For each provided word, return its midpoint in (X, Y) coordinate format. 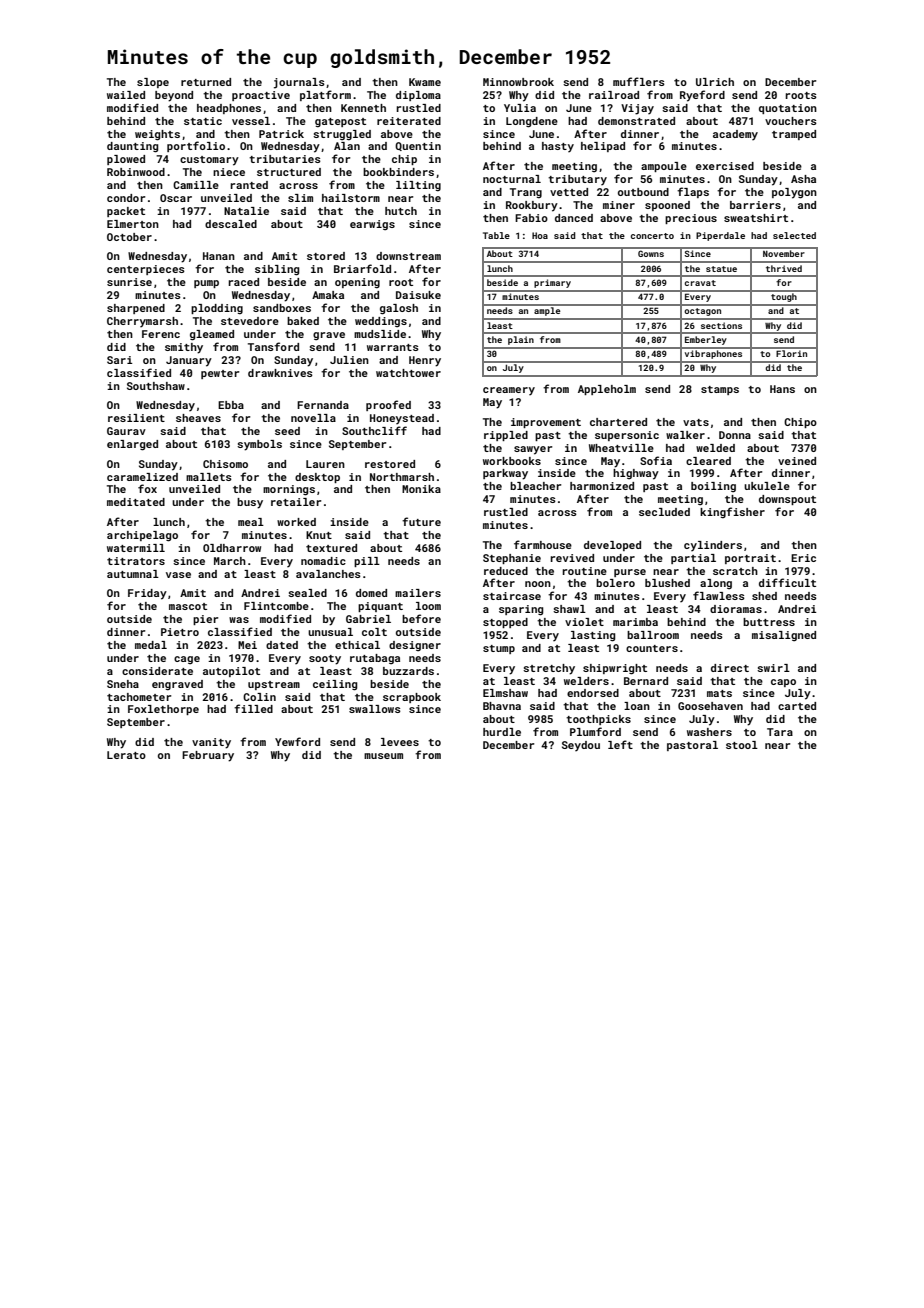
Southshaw (156, 386)
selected (794, 235)
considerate (157, 671)
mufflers (639, 81)
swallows (375, 709)
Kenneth (363, 108)
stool (742, 745)
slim (300, 198)
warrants (393, 347)
